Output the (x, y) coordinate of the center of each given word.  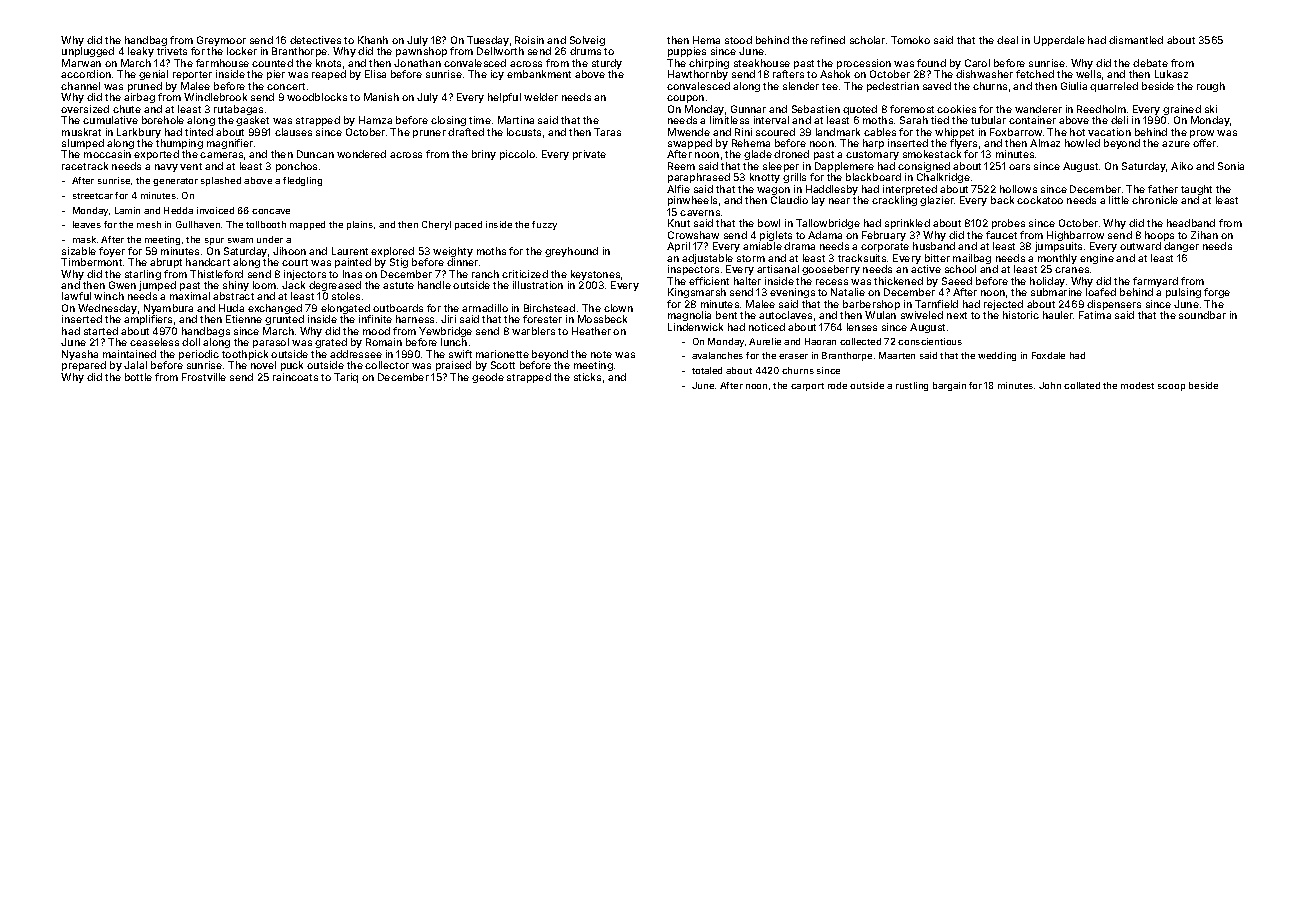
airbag (139, 98)
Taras (607, 132)
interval (771, 120)
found (931, 63)
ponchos (296, 167)
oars (1019, 167)
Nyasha (80, 355)
